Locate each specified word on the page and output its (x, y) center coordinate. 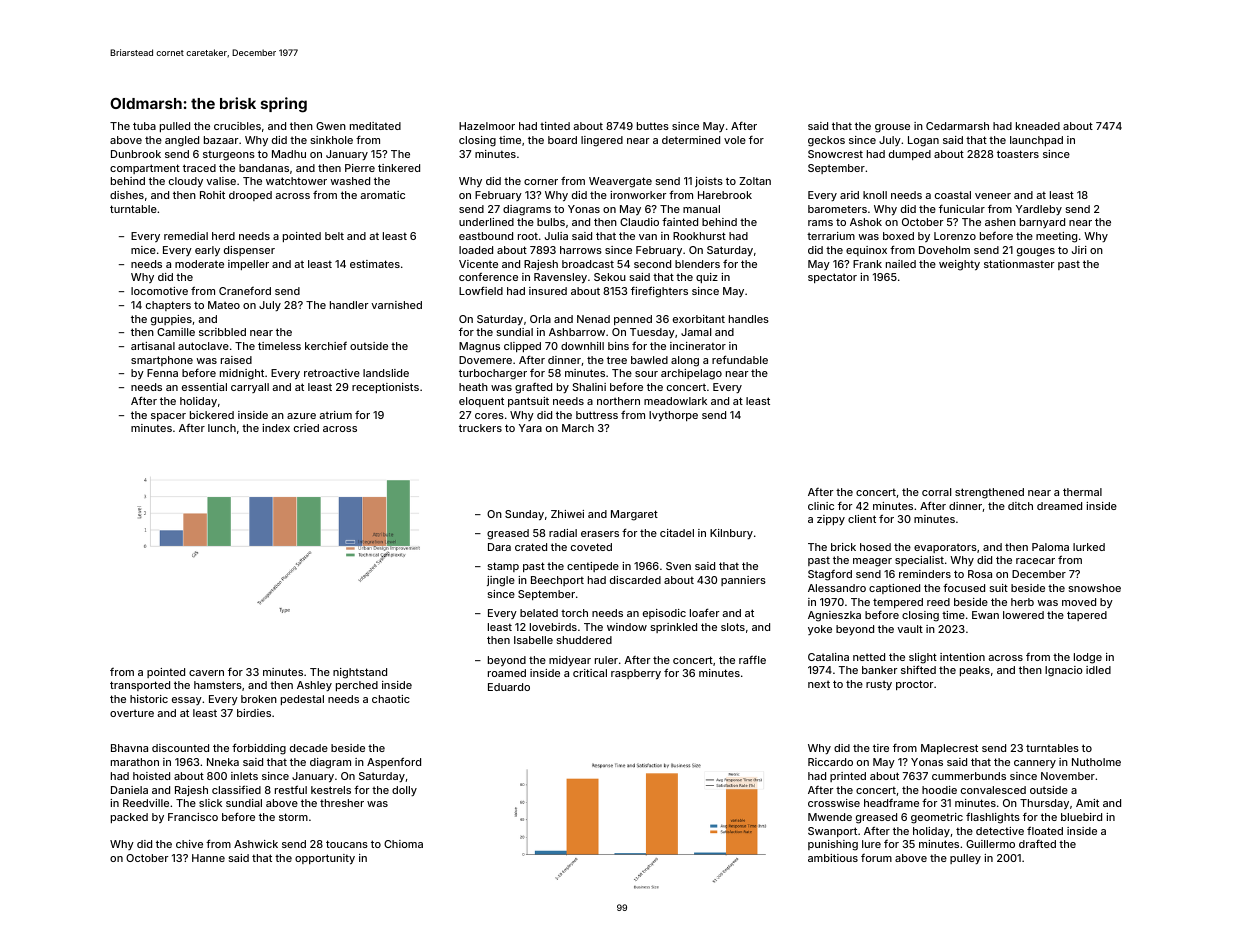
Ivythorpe (673, 416)
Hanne (208, 858)
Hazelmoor (487, 126)
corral (936, 492)
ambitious (833, 858)
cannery (1035, 764)
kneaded (1038, 126)
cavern (206, 673)
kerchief (326, 346)
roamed (507, 673)
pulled (175, 127)
